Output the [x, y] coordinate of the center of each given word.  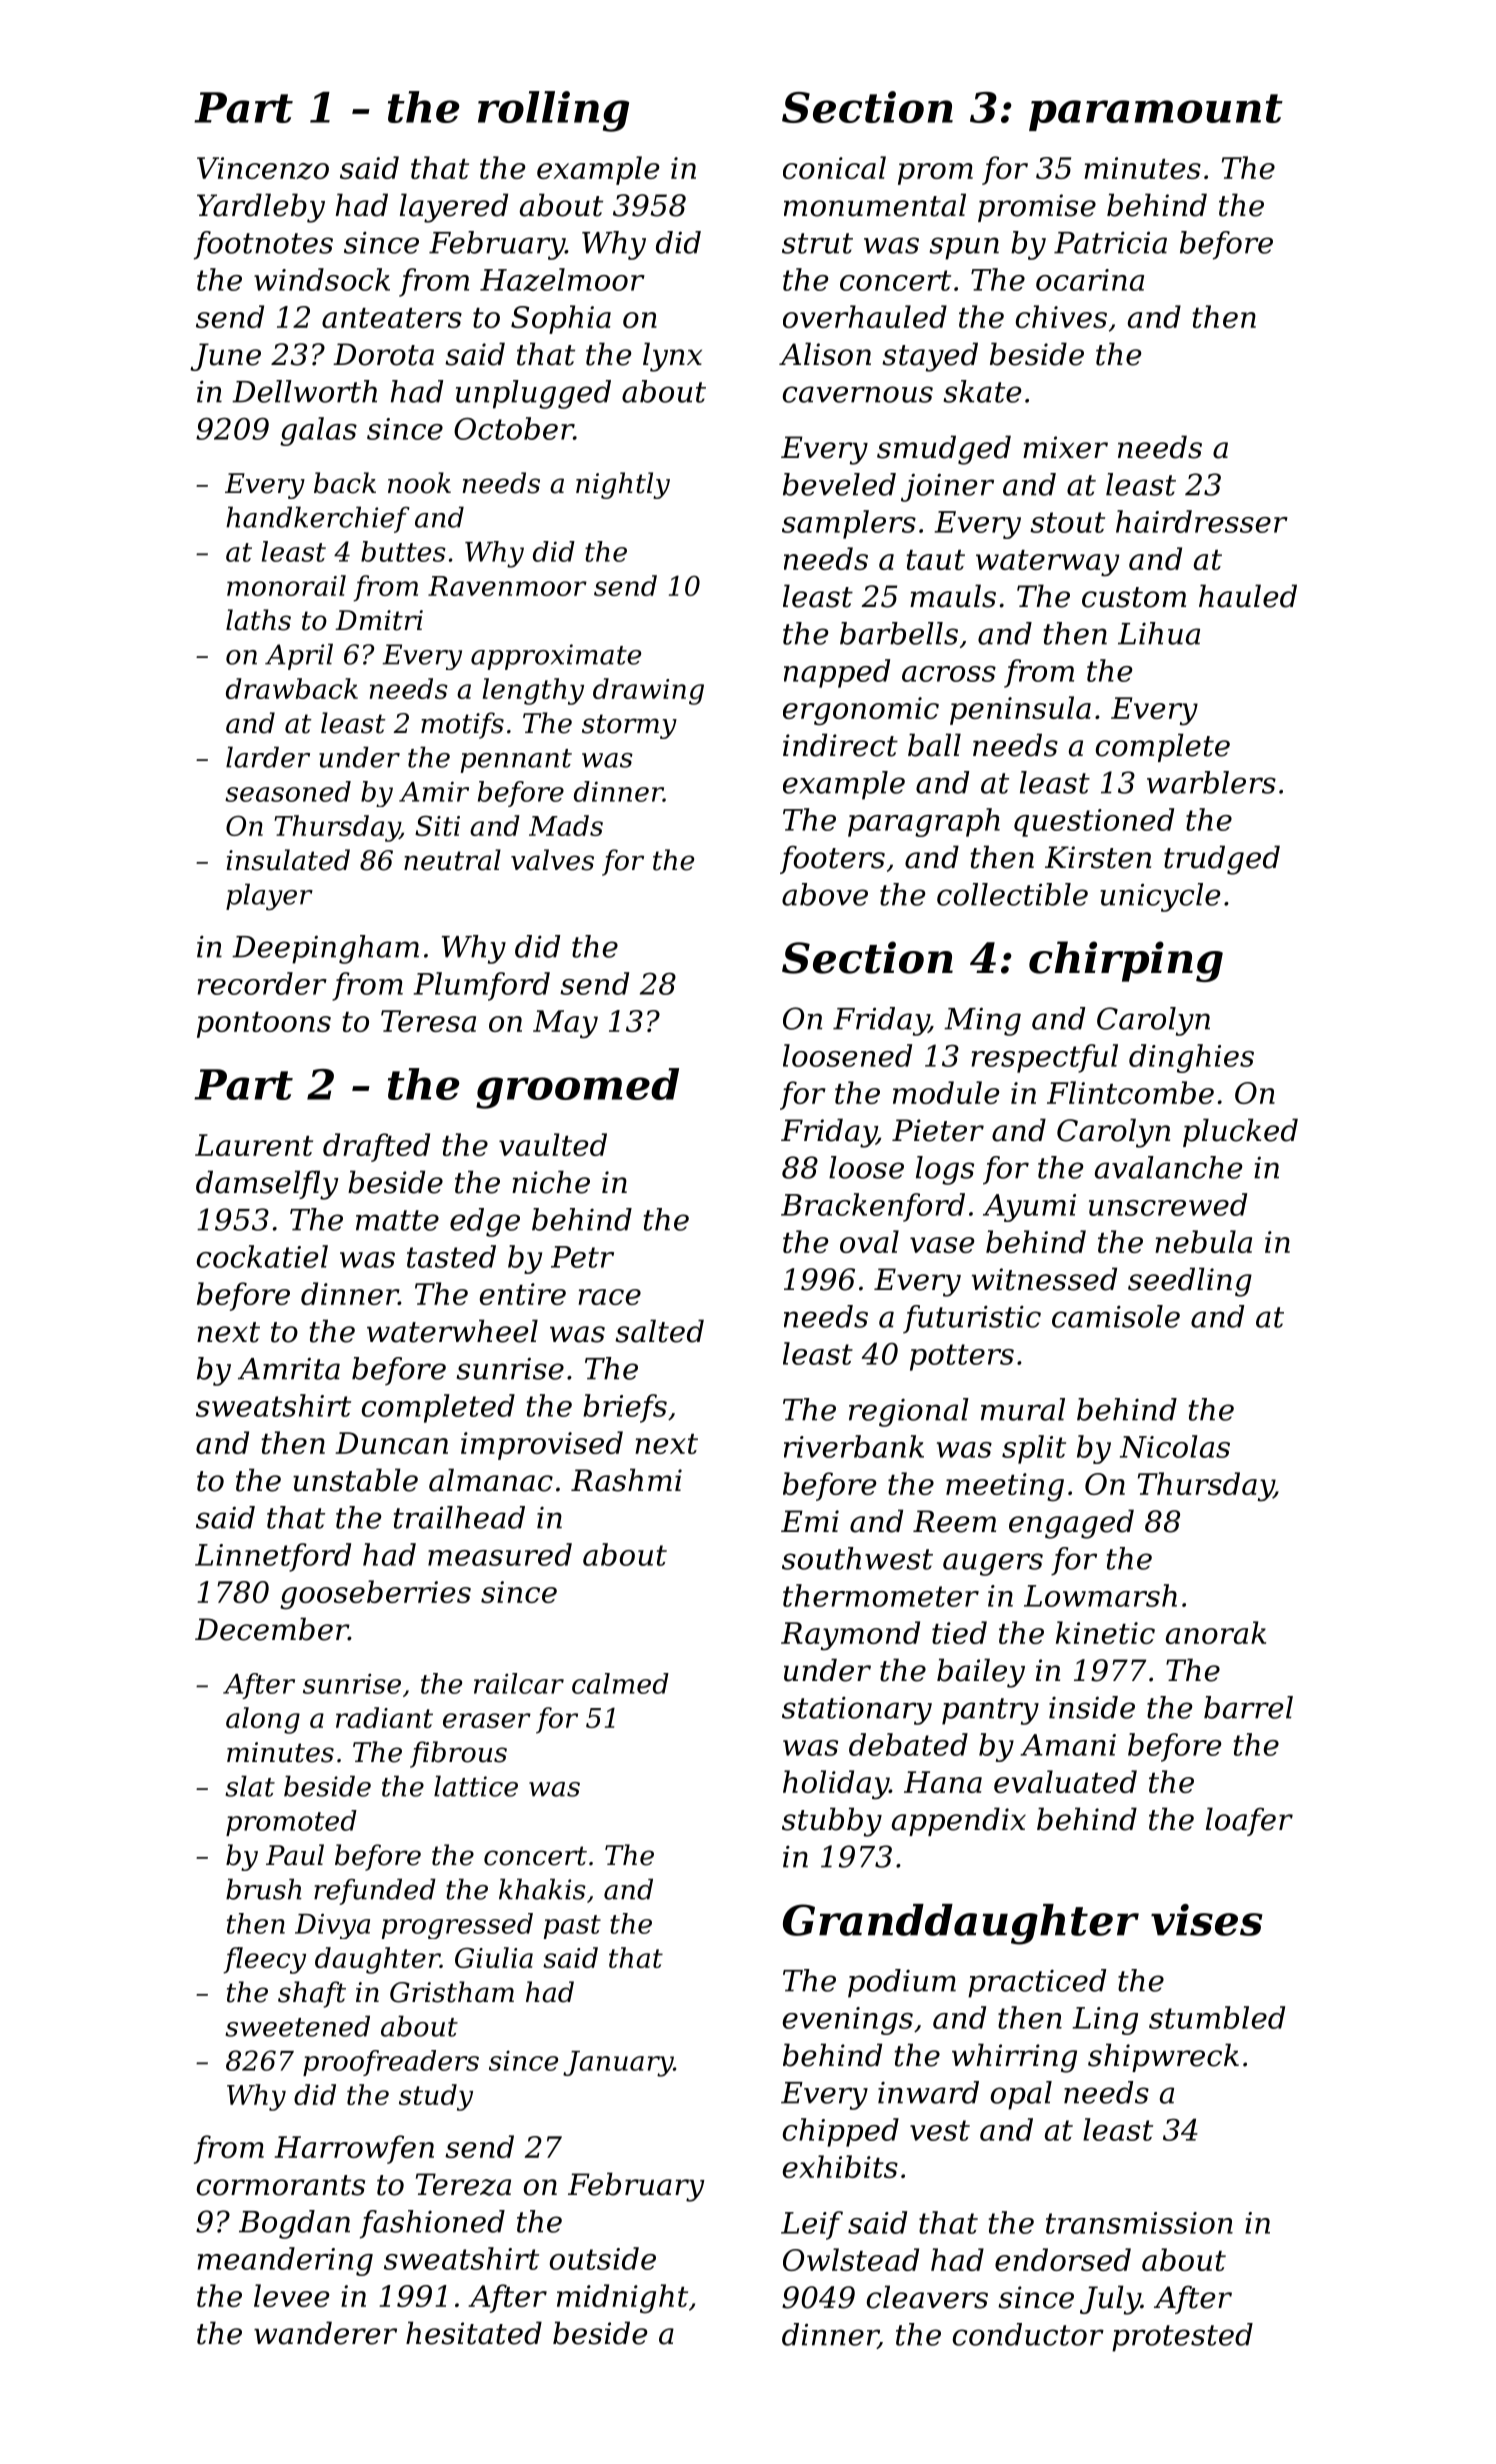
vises [1206, 1920]
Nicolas [1175, 1446]
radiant [384, 1717]
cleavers [927, 2297]
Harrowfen [354, 2149]
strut [817, 243]
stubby [832, 1822]
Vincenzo [263, 168]
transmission [1139, 2223]
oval [869, 1241]
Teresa [428, 1021]
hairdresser [1202, 521]
